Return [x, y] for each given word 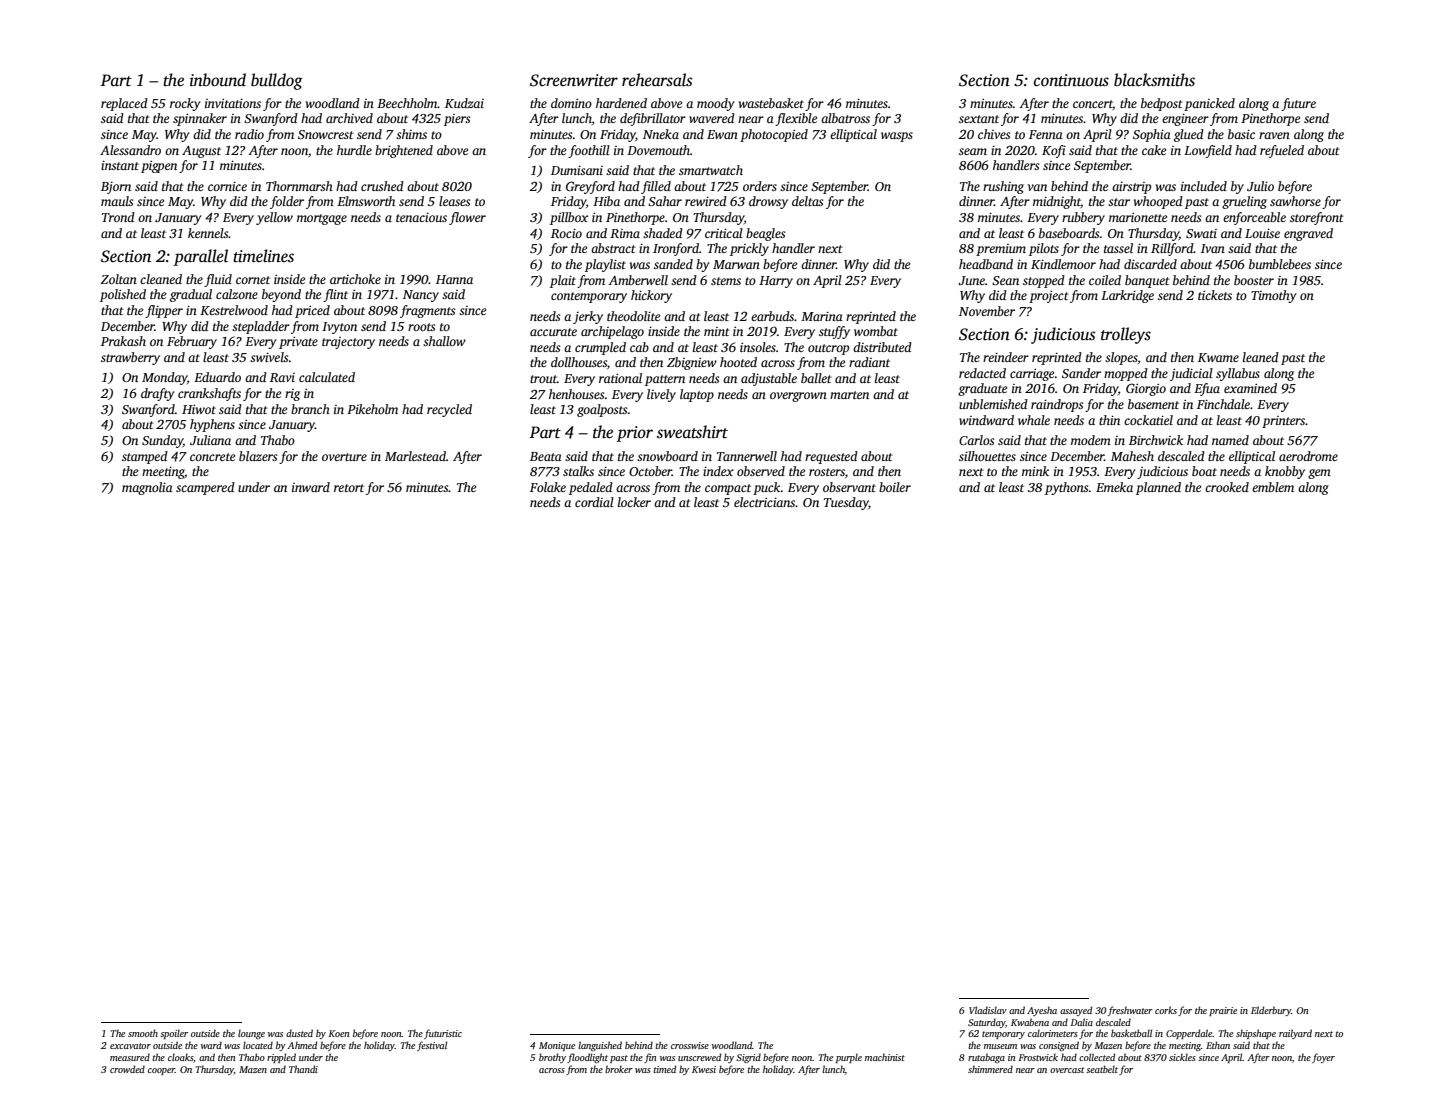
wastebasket [771, 103]
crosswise [690, 1045]
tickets [1215, 295]
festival [432, 1046]
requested [831, 457]
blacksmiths [1154, 80]
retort [349, 488]
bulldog [277, 81]
